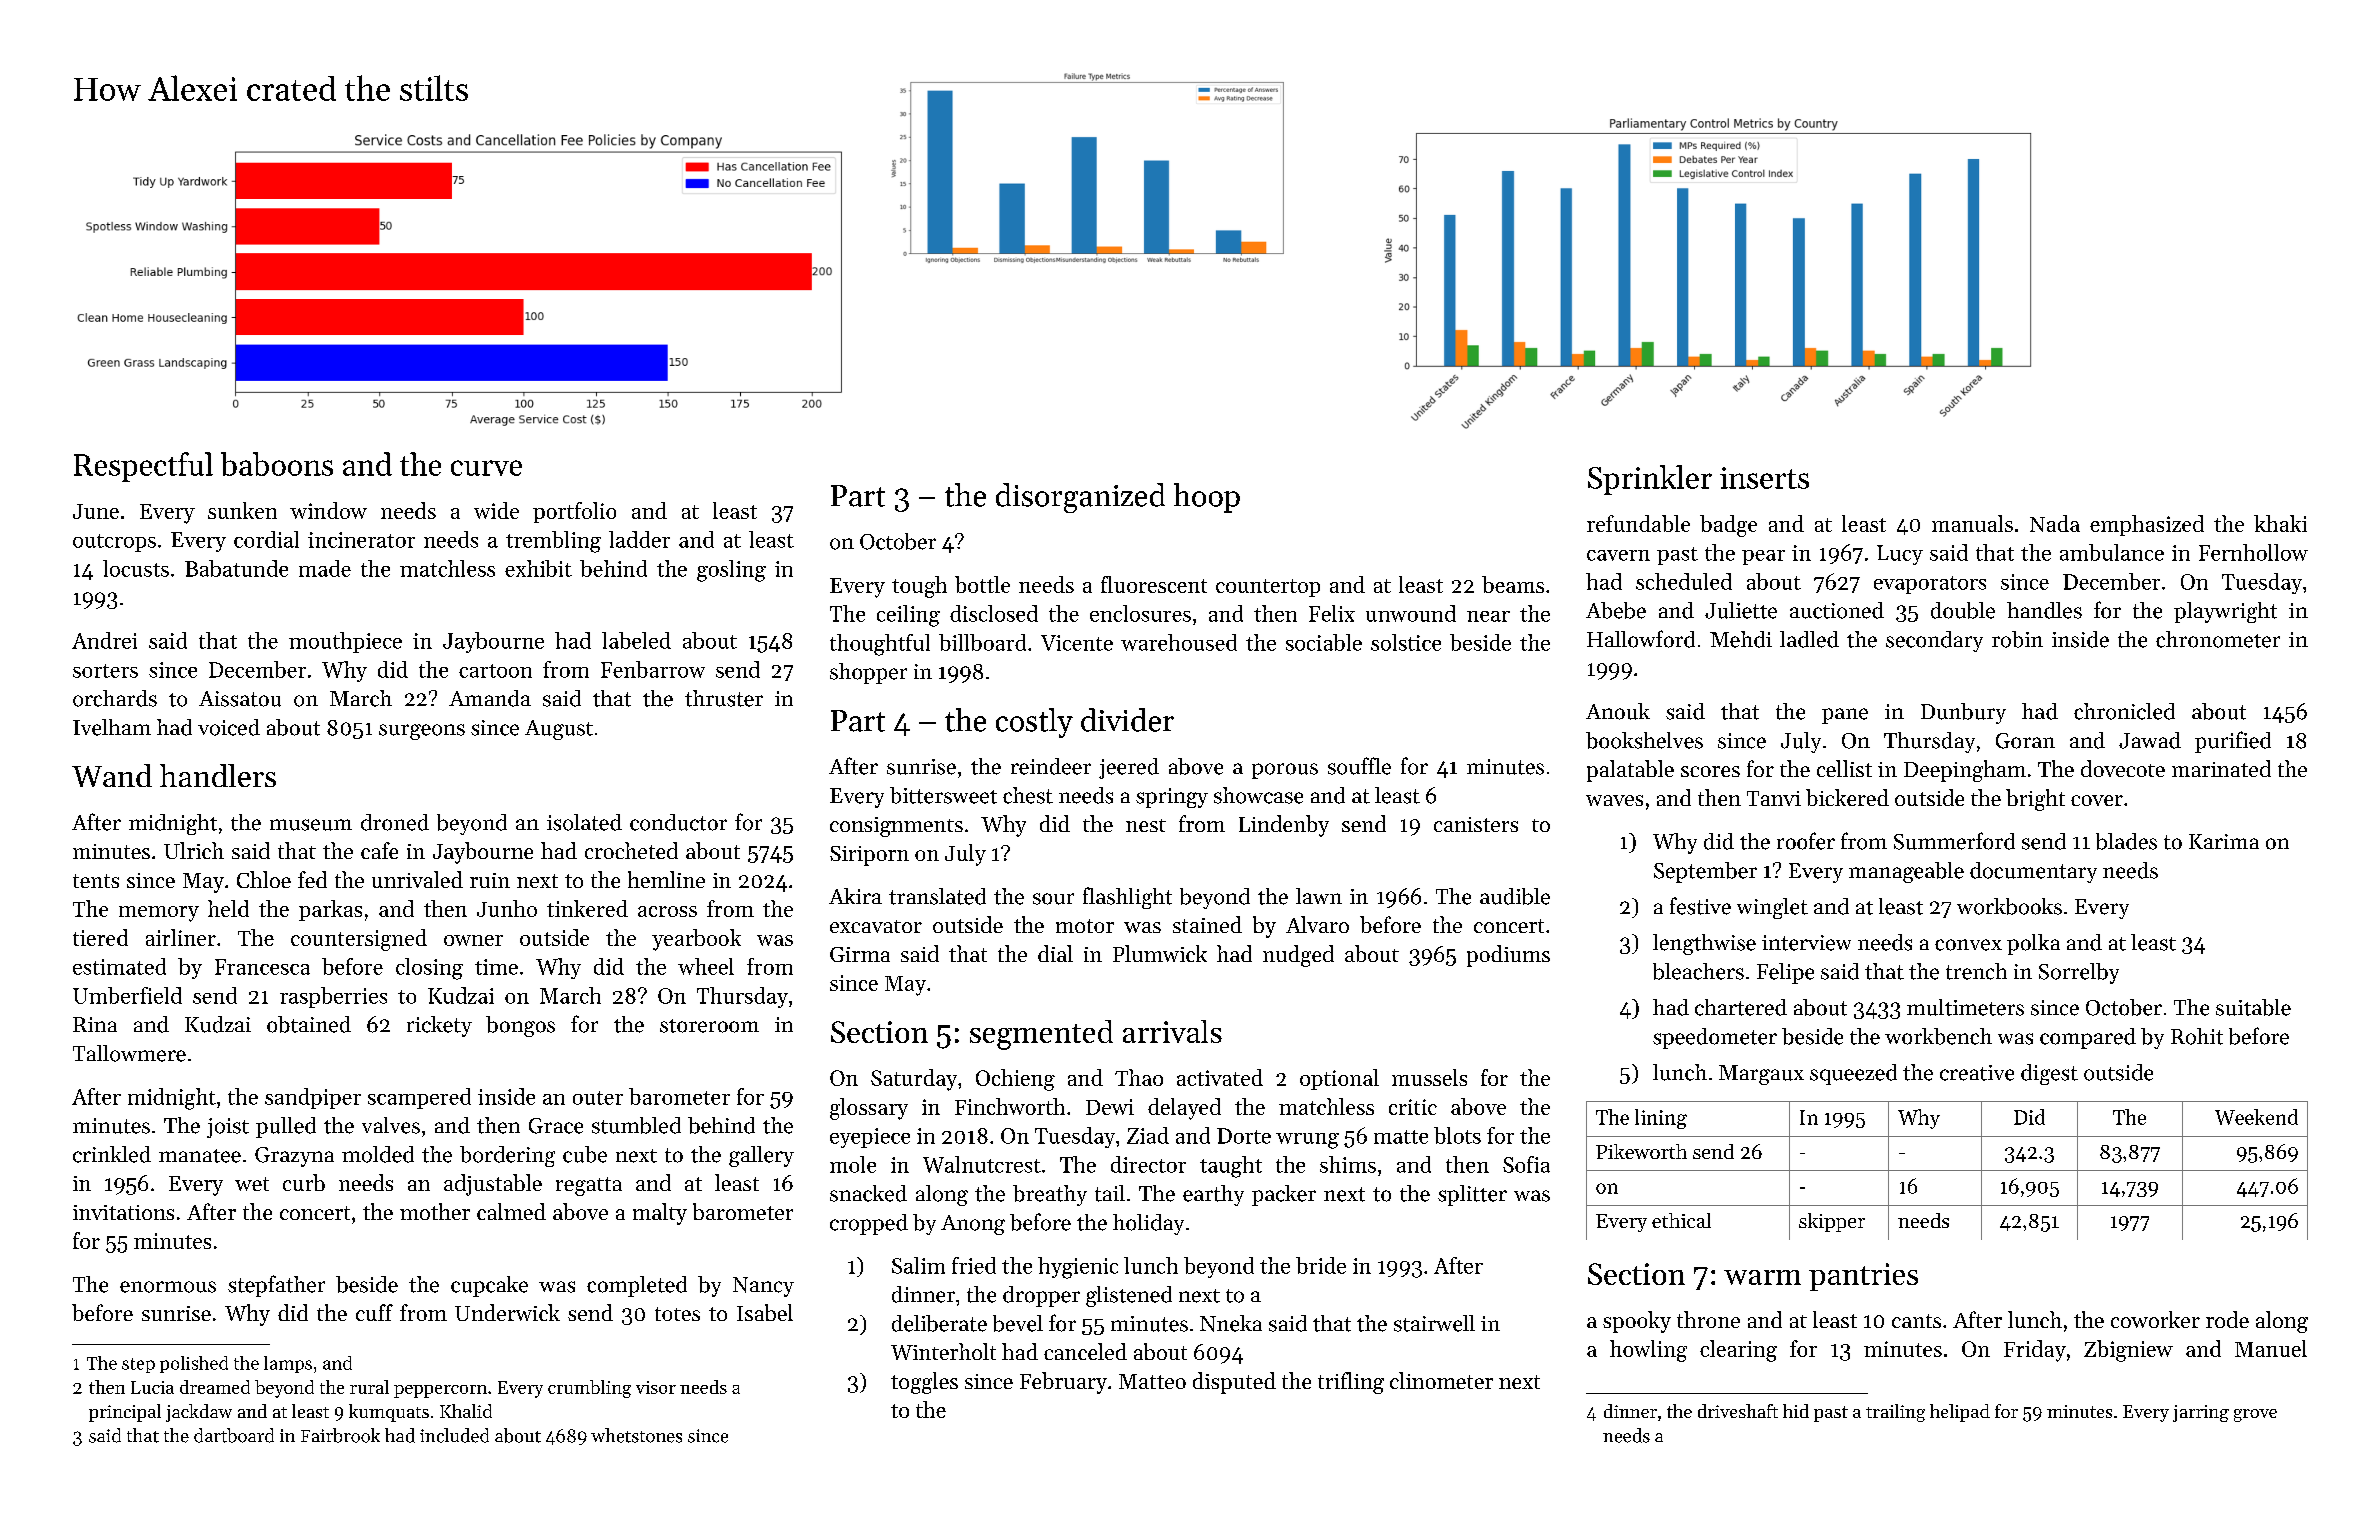 The width and height of the screenshot is (2380, 1540). What do you see at coordinates (419, 1098) in the screenshot?
I see `scampered` at bounding box center [419, 1098].
